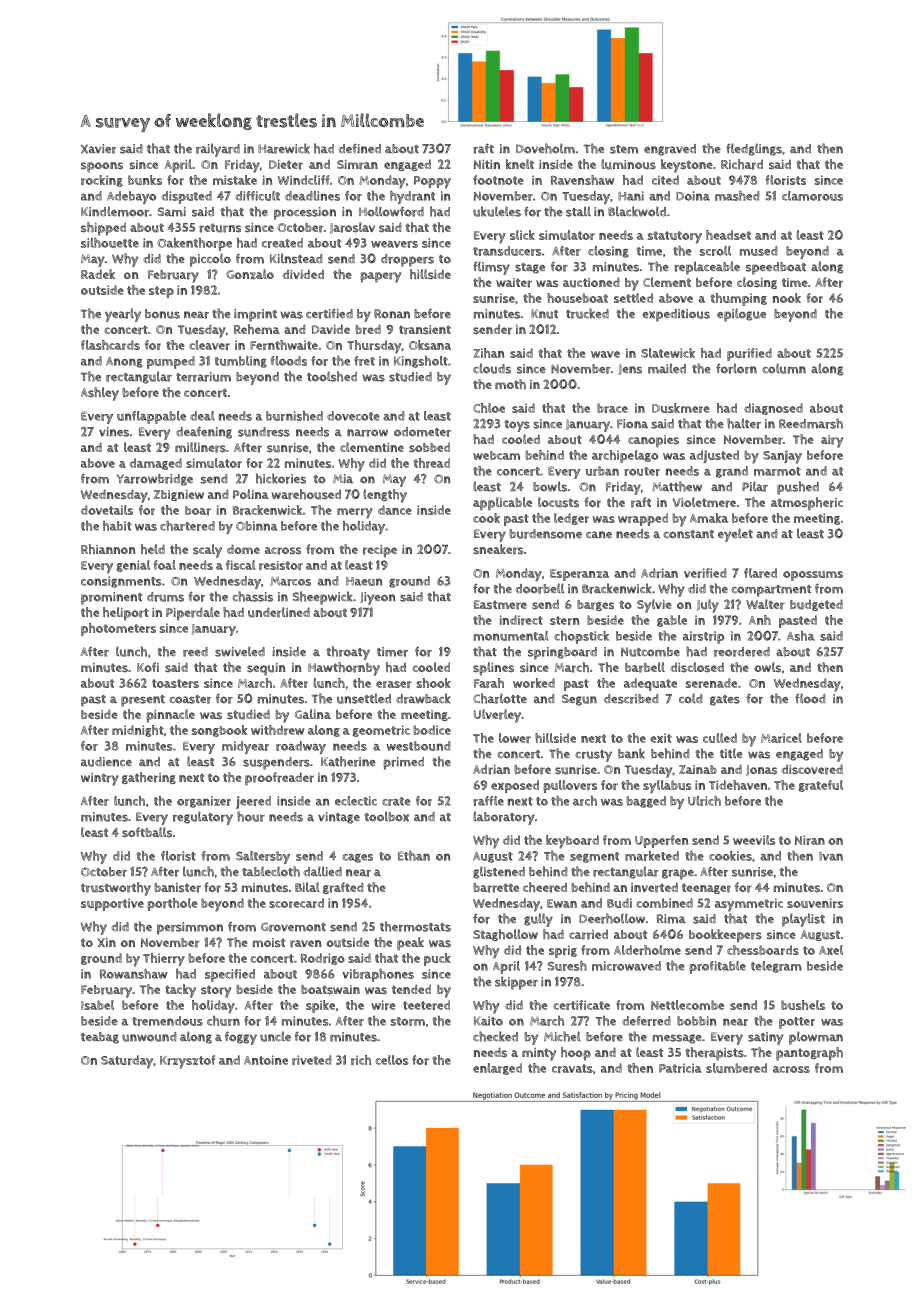  Describe the element at coordinates (100, 1038) in the screenshot. I see `teabag` at that location.
